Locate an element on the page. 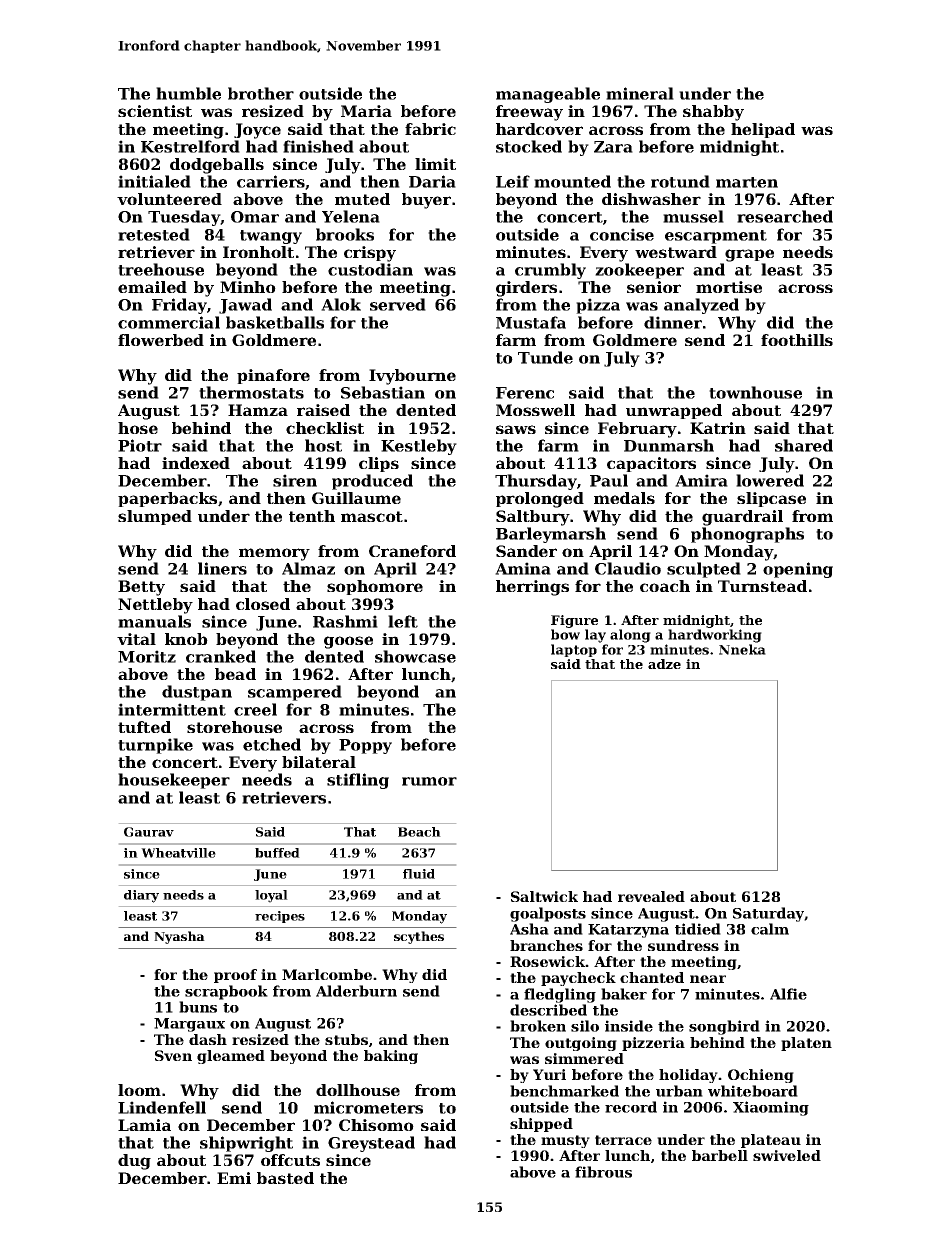  girders is located at coordinates (526, 289).
